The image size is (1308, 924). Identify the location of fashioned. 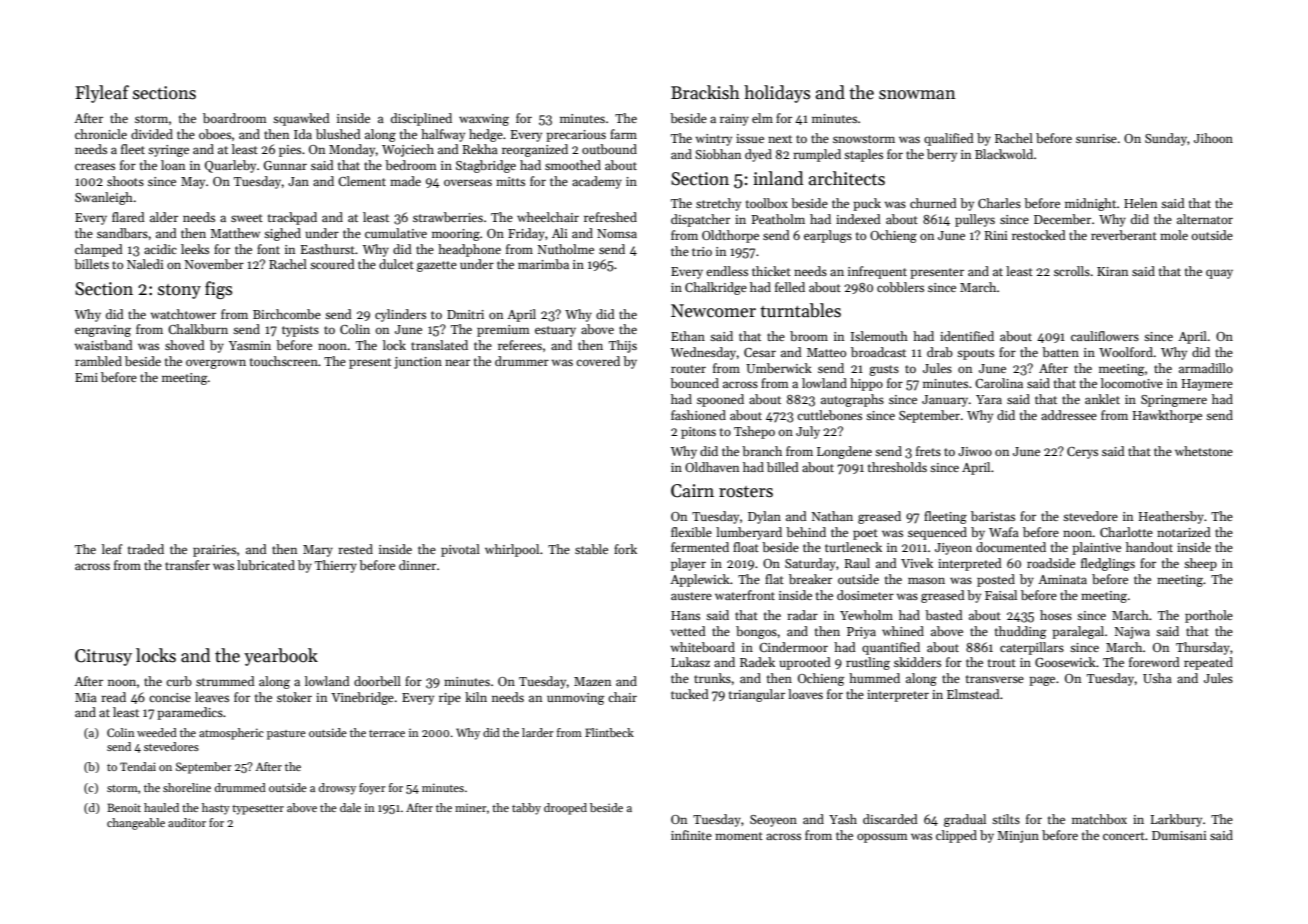
(698, 415).
